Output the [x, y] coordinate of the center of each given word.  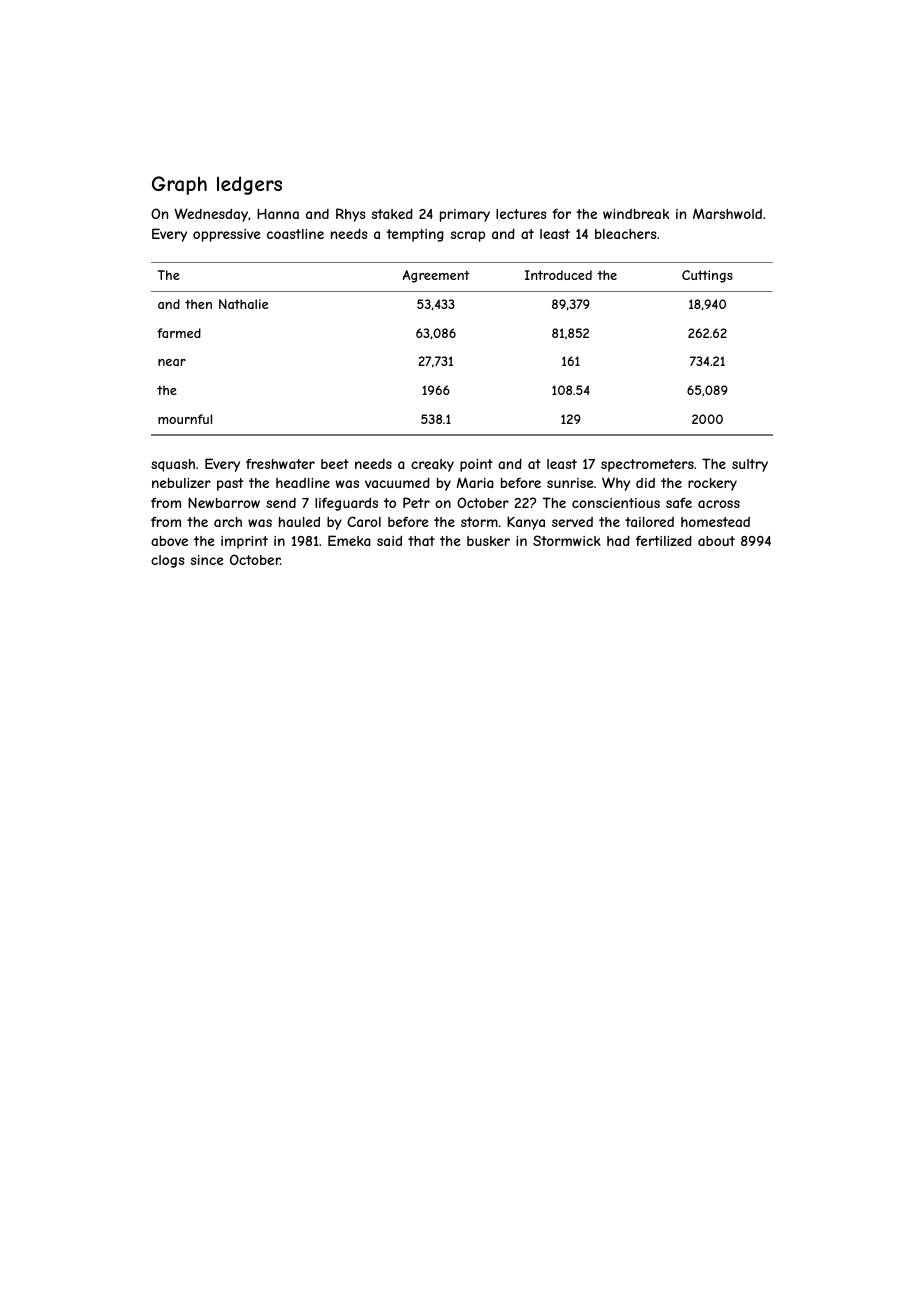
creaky [432, 465]
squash [173, 465]
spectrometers [647, 465]
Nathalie [243, 304]
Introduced [558, 275]
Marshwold [727, 213]
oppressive [227, 235]
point [476, 465]
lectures [521, 214]
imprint [244, 542]
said [389, 541]
